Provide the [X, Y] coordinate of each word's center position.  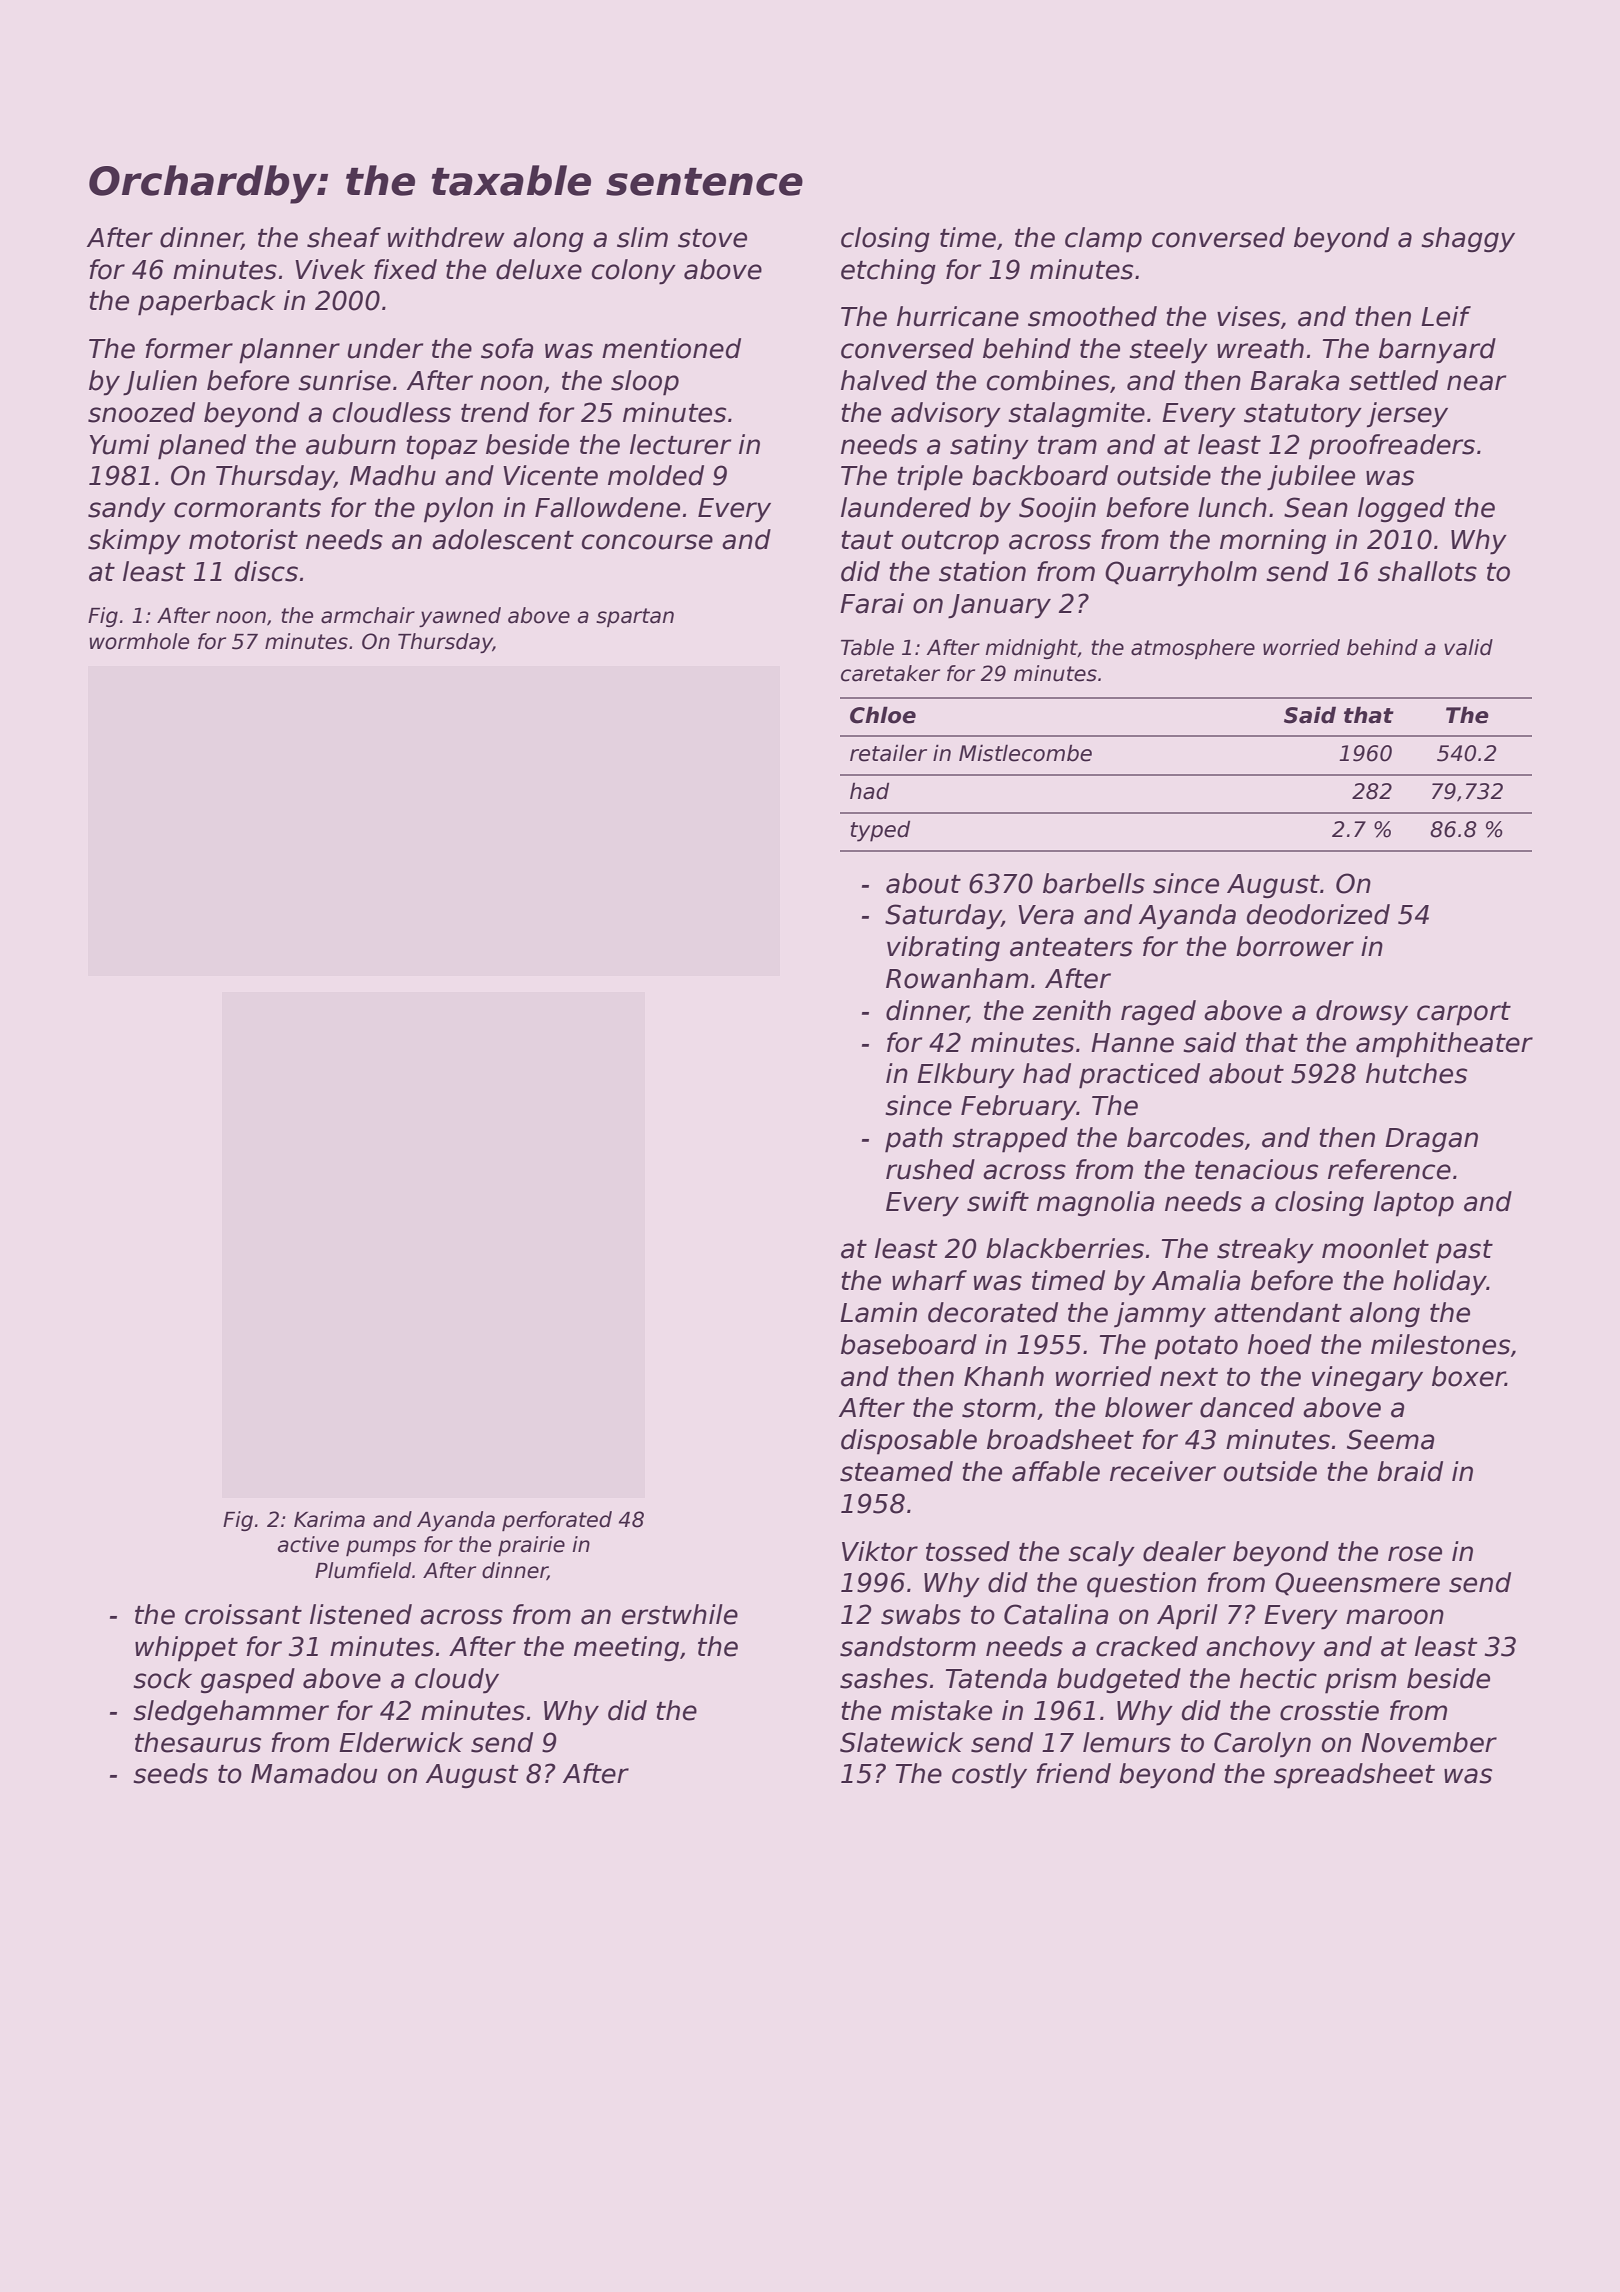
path [914, 1140]
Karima [329, 1519]
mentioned [671, 348]
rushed [930, 1169]
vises [1248, 316]
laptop [1414, 1204]
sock [162, 1678]
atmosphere [1193, 649]
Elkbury [966, 1076]
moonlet [1375, 1248]
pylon [458, 510]
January [999, 606]
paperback [206, 303]
